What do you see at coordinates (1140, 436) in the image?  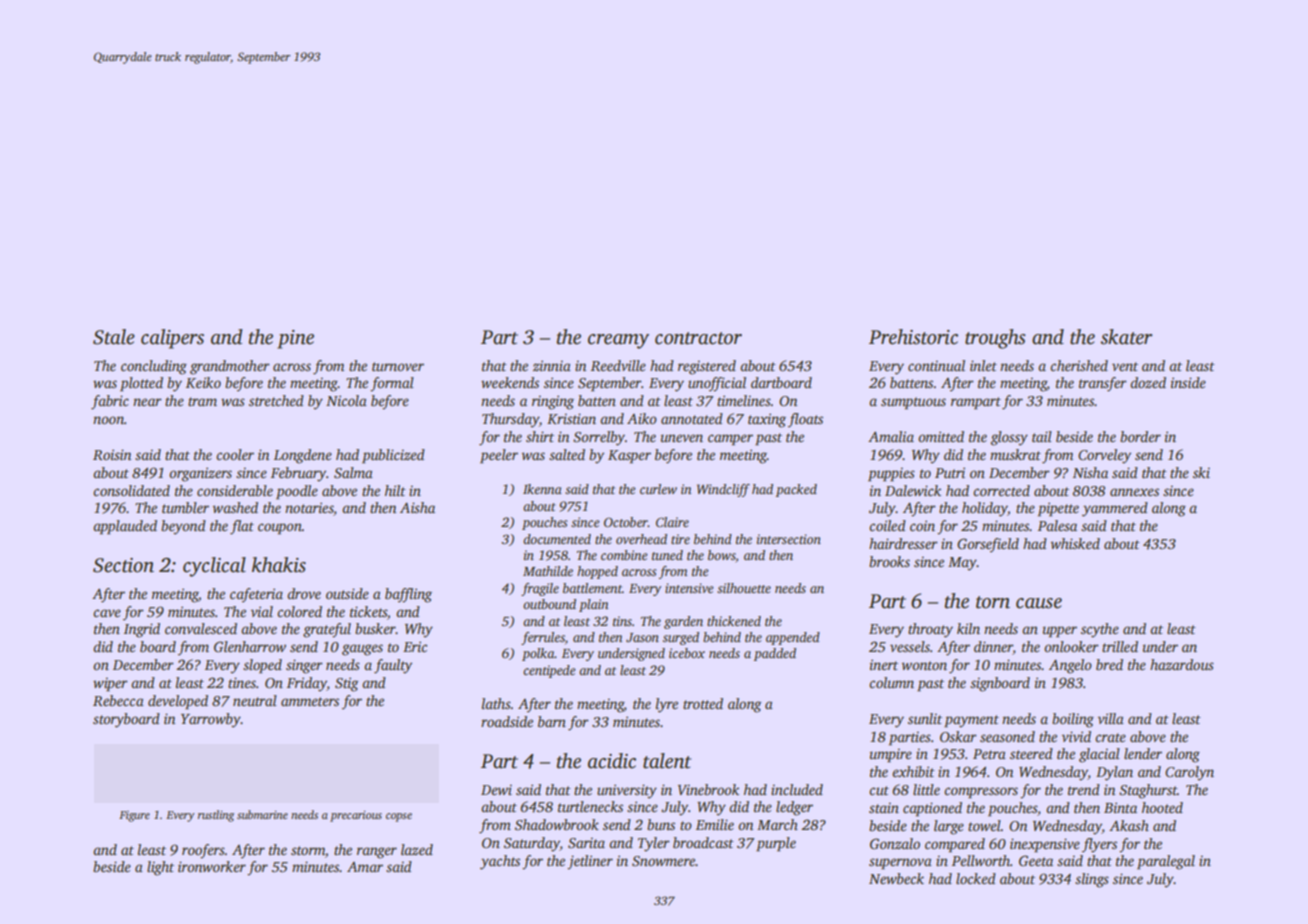 I see `border` at bounding box center [1140, 436].
